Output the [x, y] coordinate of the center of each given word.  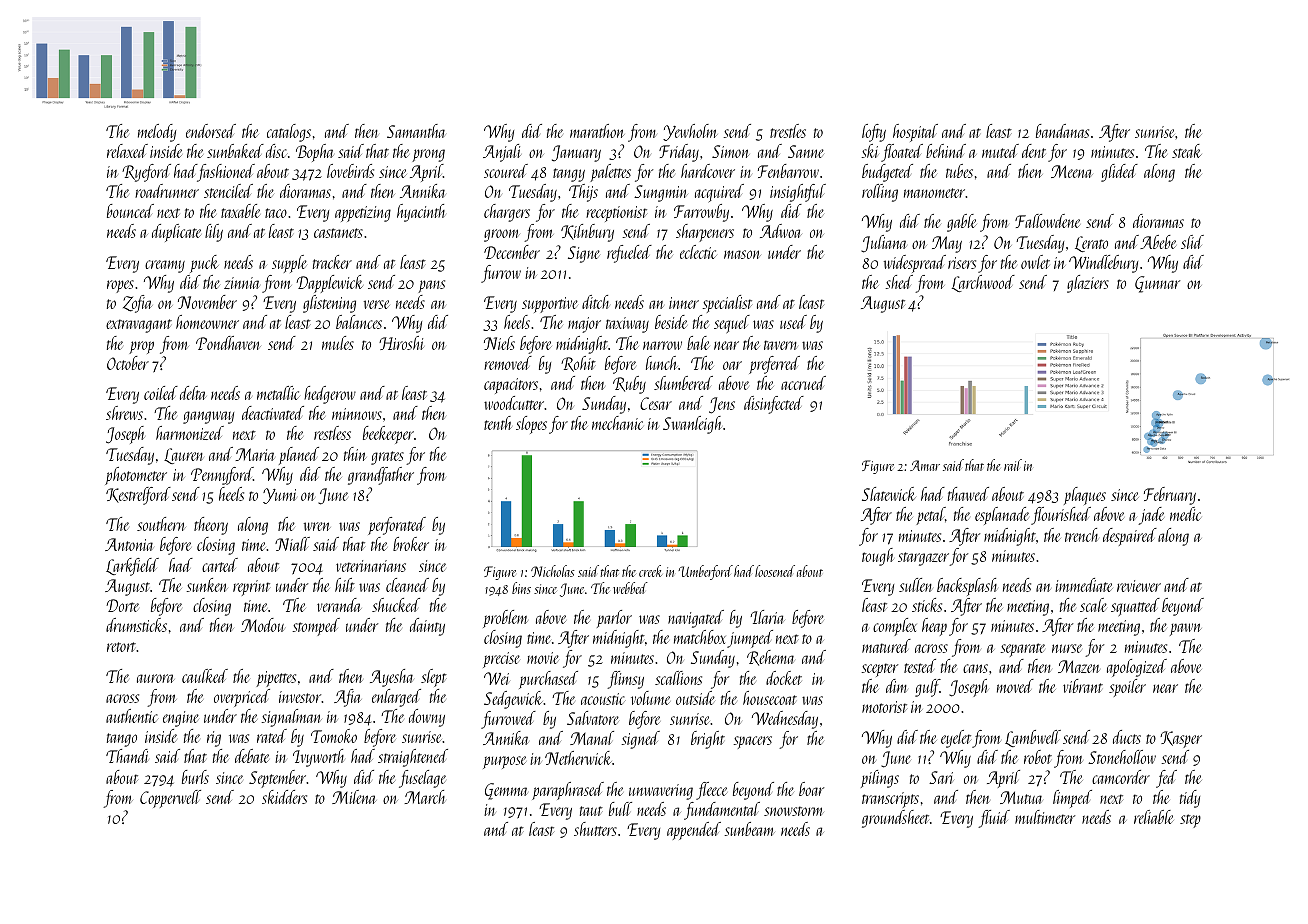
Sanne [806, 151]
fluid [994, 819]
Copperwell [170, 799]
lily [214, 233]
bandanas [1062, 131]
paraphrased [568, 791]
